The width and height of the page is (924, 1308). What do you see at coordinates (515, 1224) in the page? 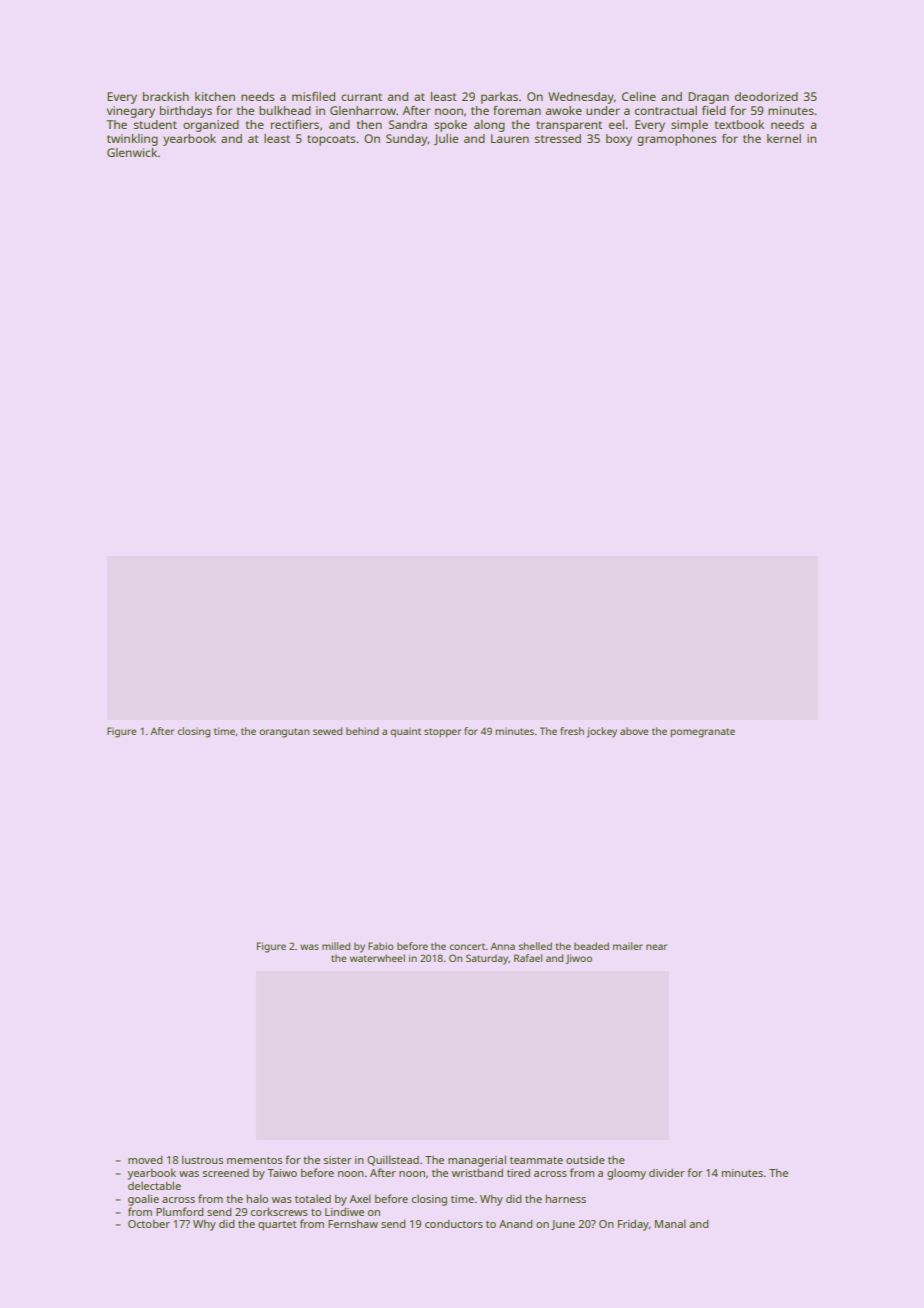
I see `Anand` at bounding box center [515, 1224].
